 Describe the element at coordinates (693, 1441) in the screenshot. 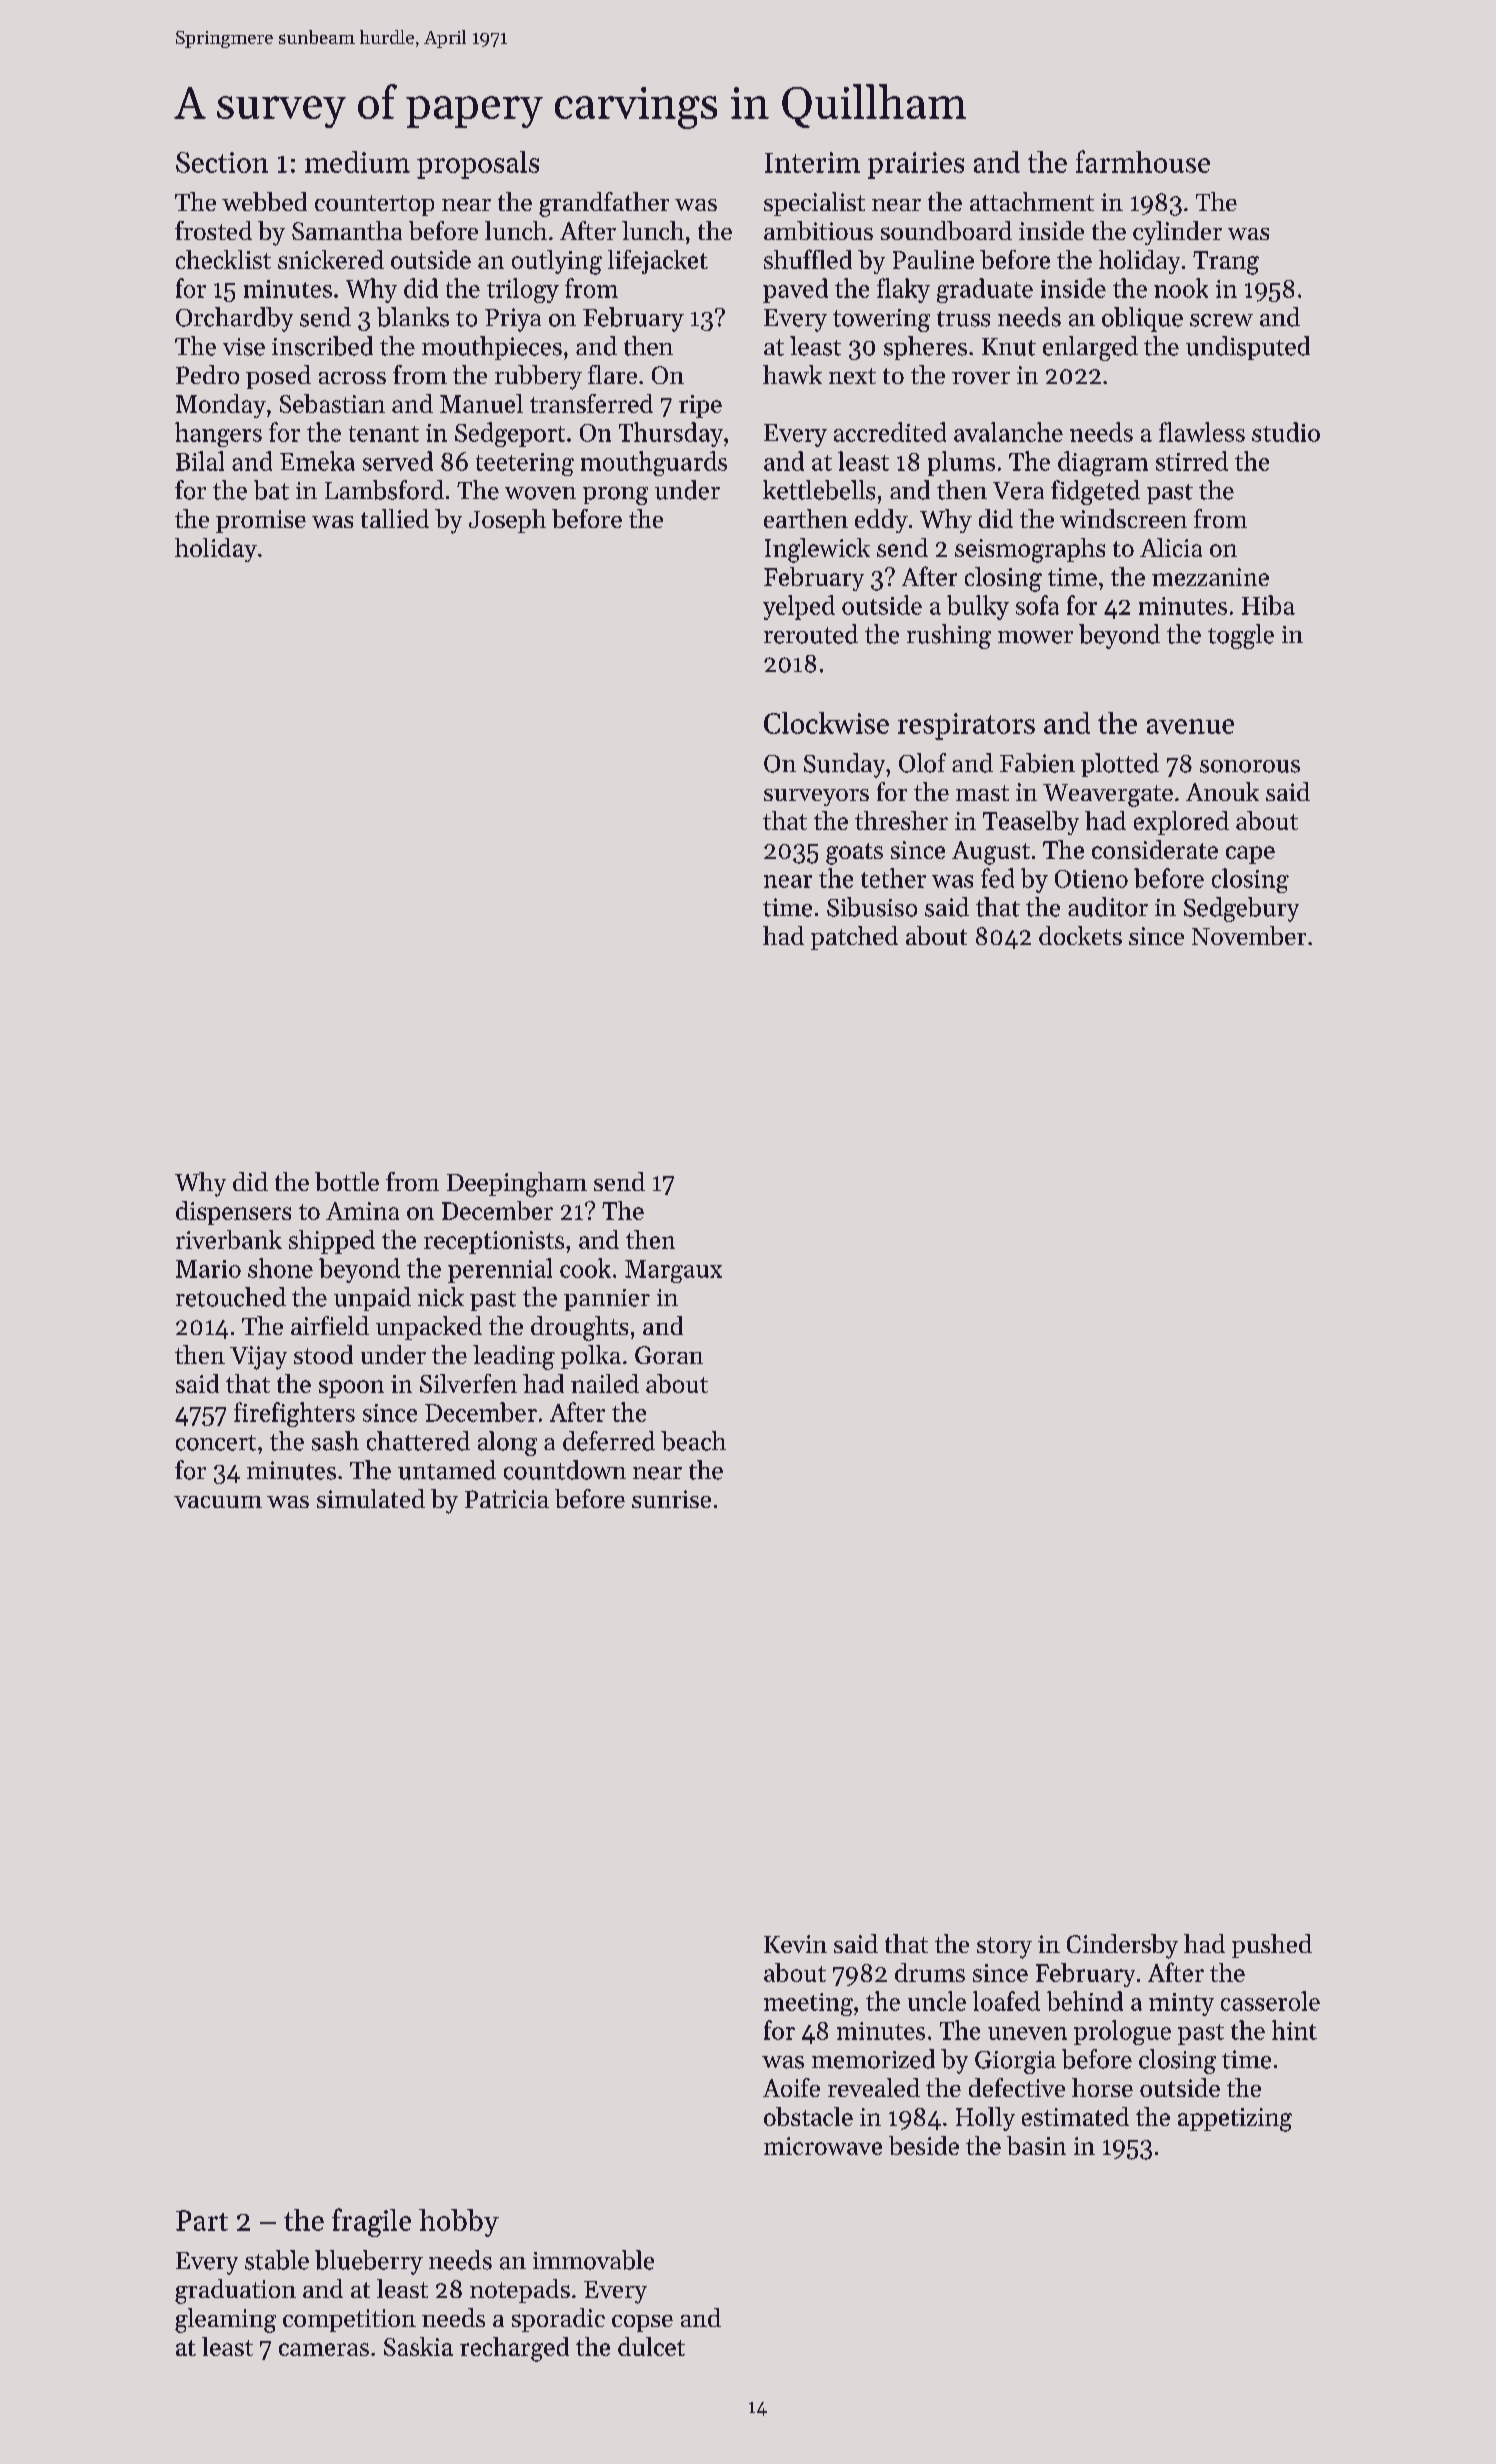

I see `beach` at that location.
